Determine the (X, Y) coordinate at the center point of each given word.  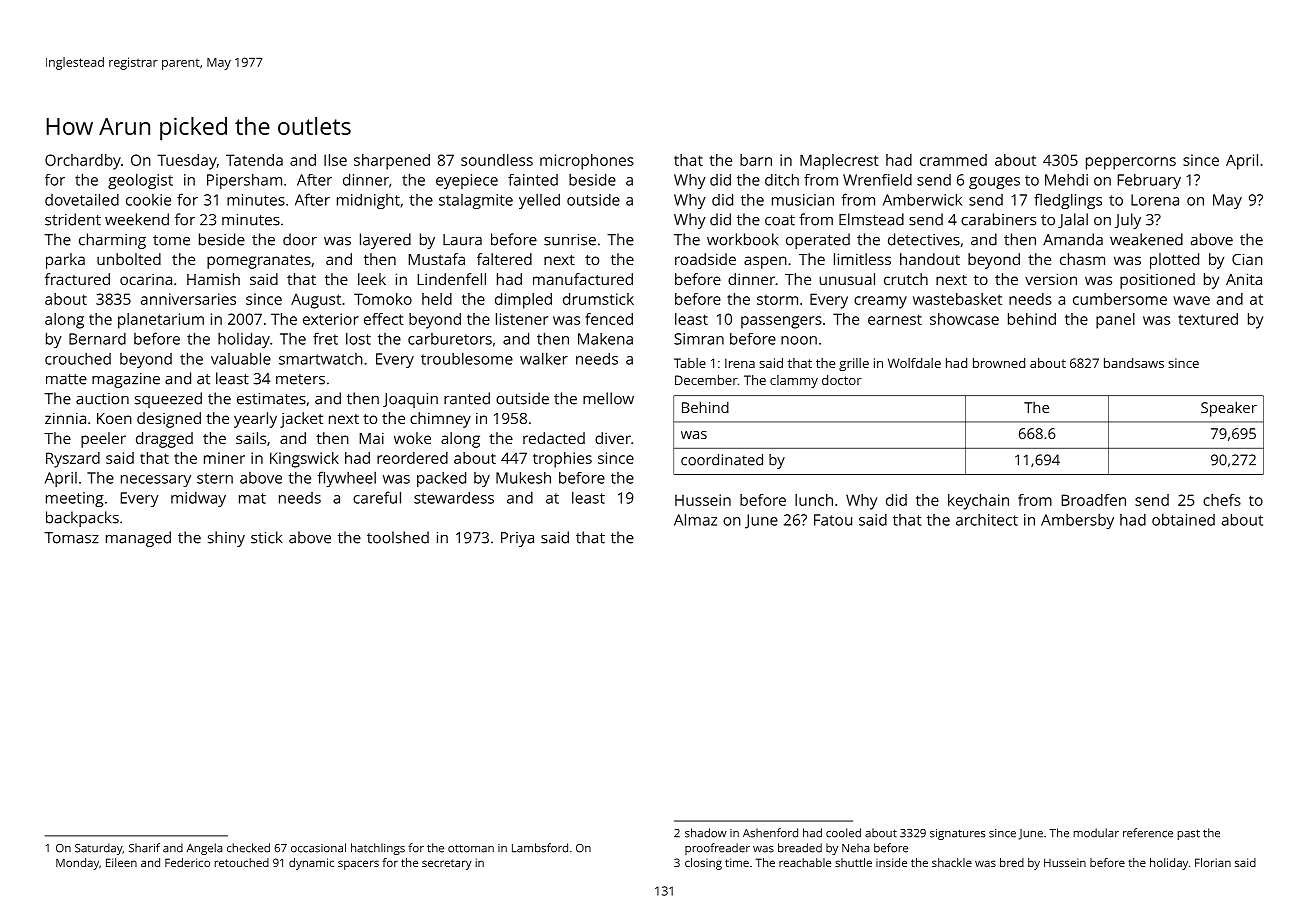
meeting (75, 499)
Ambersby (1077, 521)
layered (385, 241)
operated (818, 241)
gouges (994, 183)
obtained (1183, 519)
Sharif (144, 848)
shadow (705, 833)
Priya (517, 539)
